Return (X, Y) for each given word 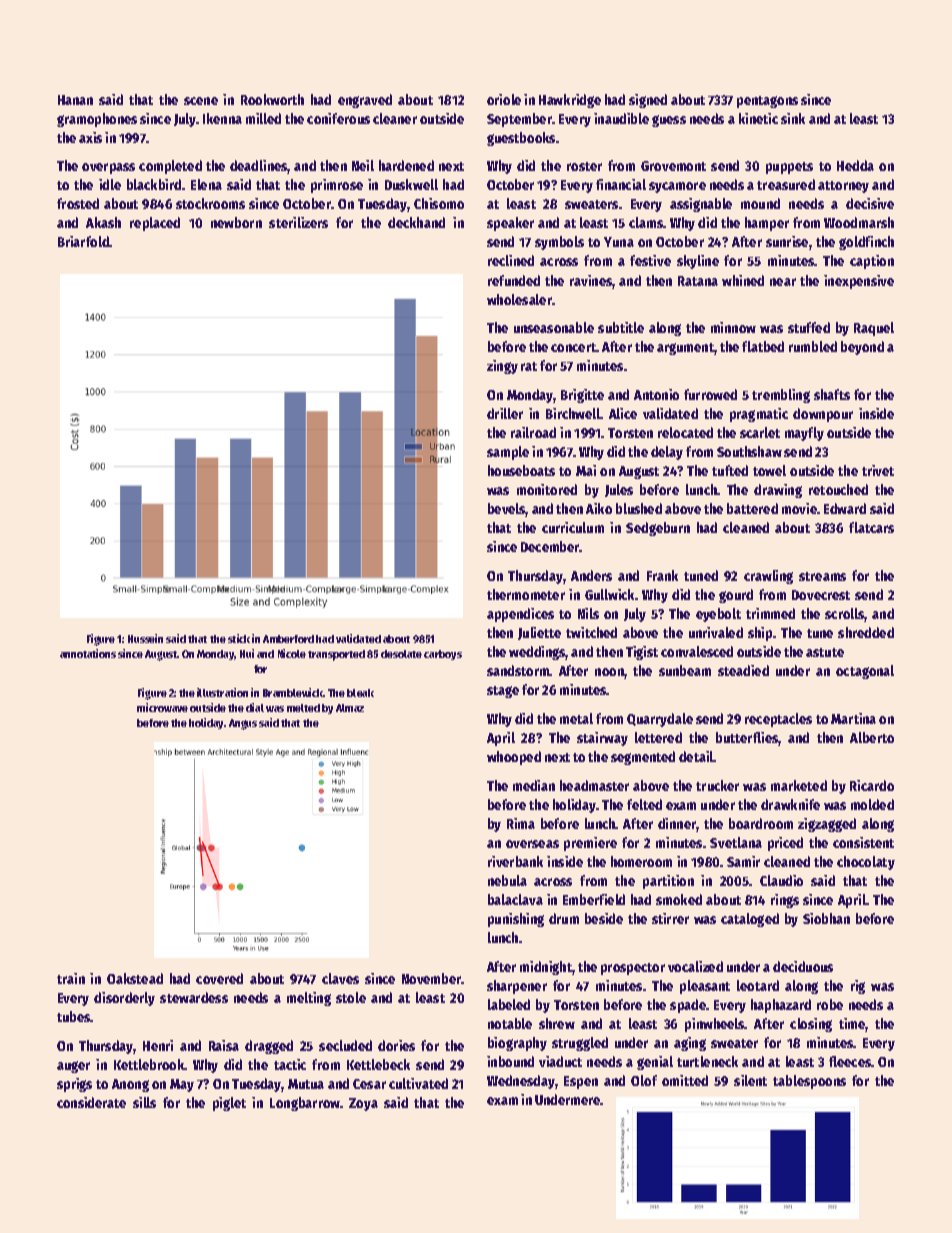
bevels (507, 510)
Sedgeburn (658, 529)
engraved (365, 101)
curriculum (573, 527)
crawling (768, 577)
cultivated (418, 1083)
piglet (229, 1104)
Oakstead (135, 978)
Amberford (288, 639)
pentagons (767, 102)
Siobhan (826, 918)
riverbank (515, 861)
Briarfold (84, 241)
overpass (108, 168)
